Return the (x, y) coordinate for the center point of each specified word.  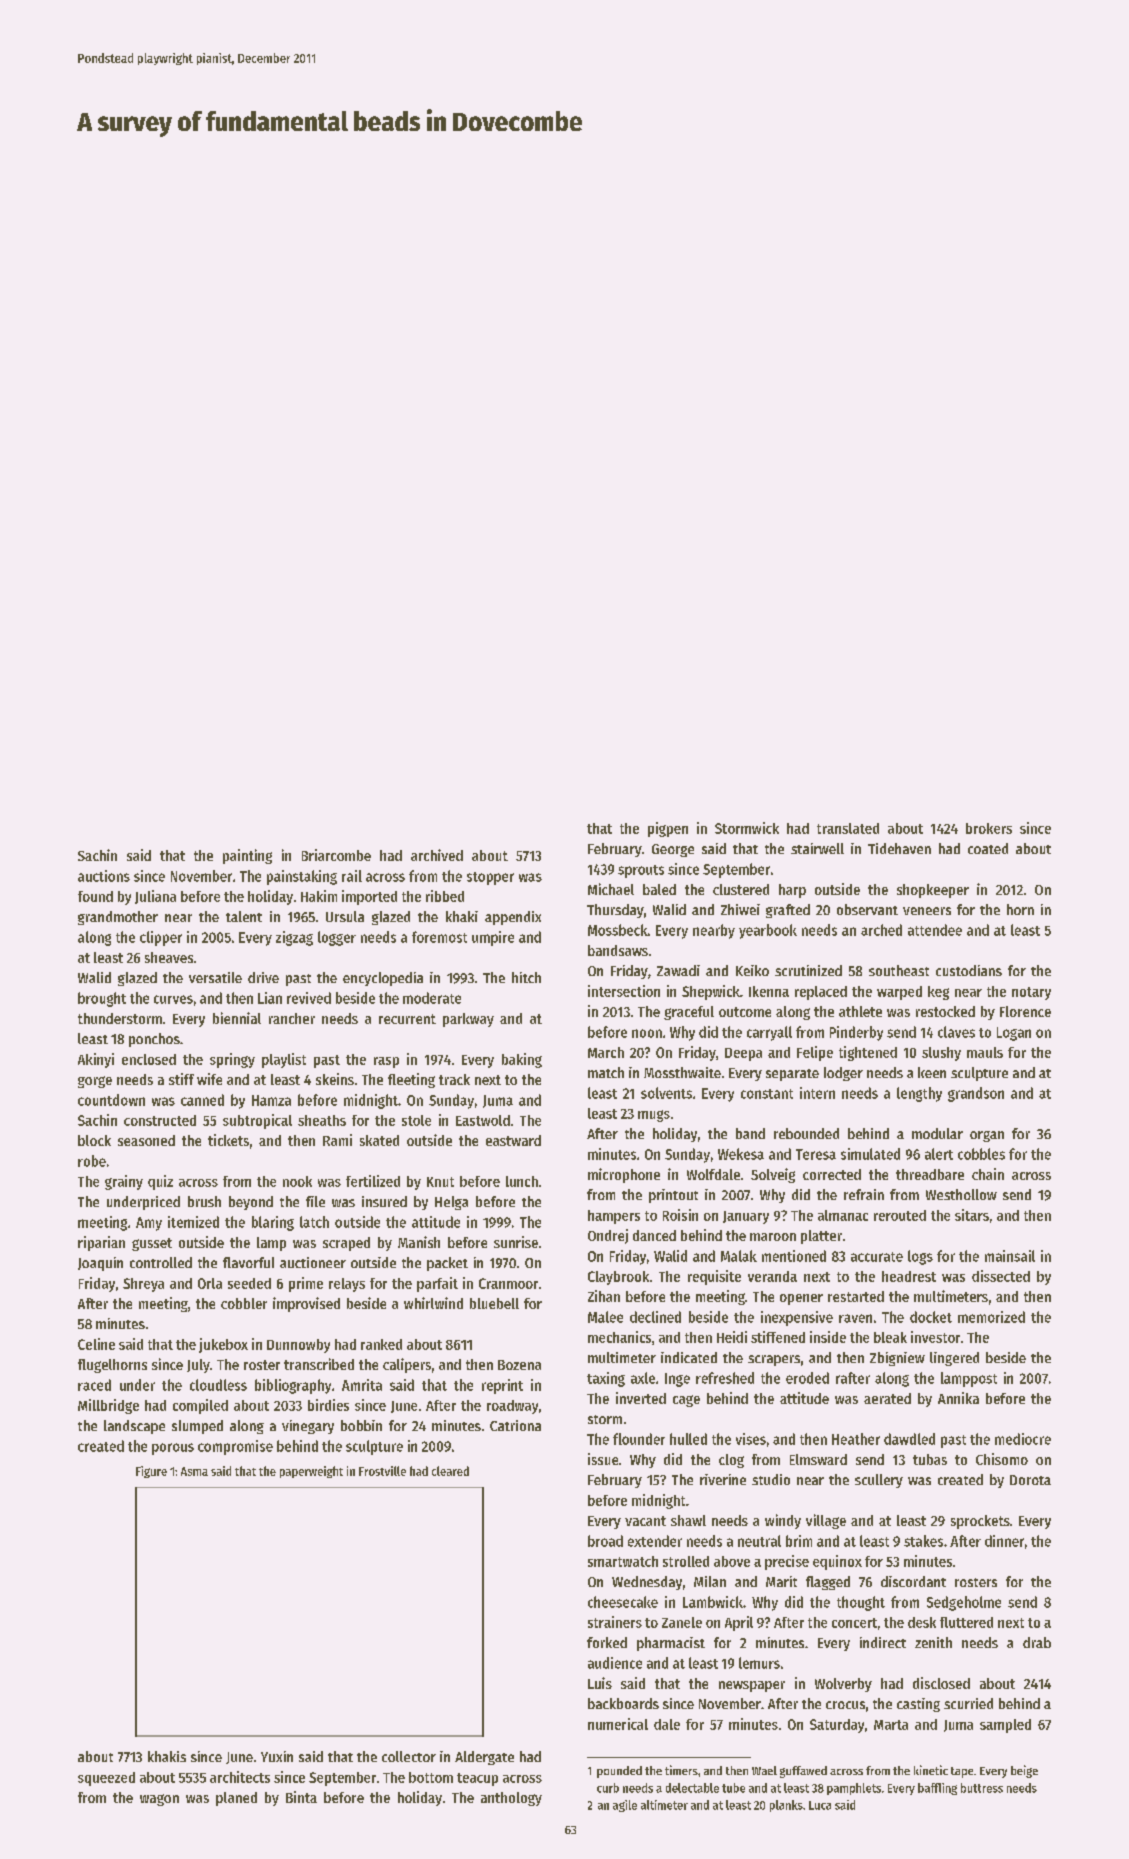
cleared (450, 1471)
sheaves (169, 957)
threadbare (930, 1174)
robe (92, 1161)
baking (522, 1060)
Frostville (382, 1471)
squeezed (106, 1779)
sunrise (516, 1242)
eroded (807, 1378)
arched (881, 930)
